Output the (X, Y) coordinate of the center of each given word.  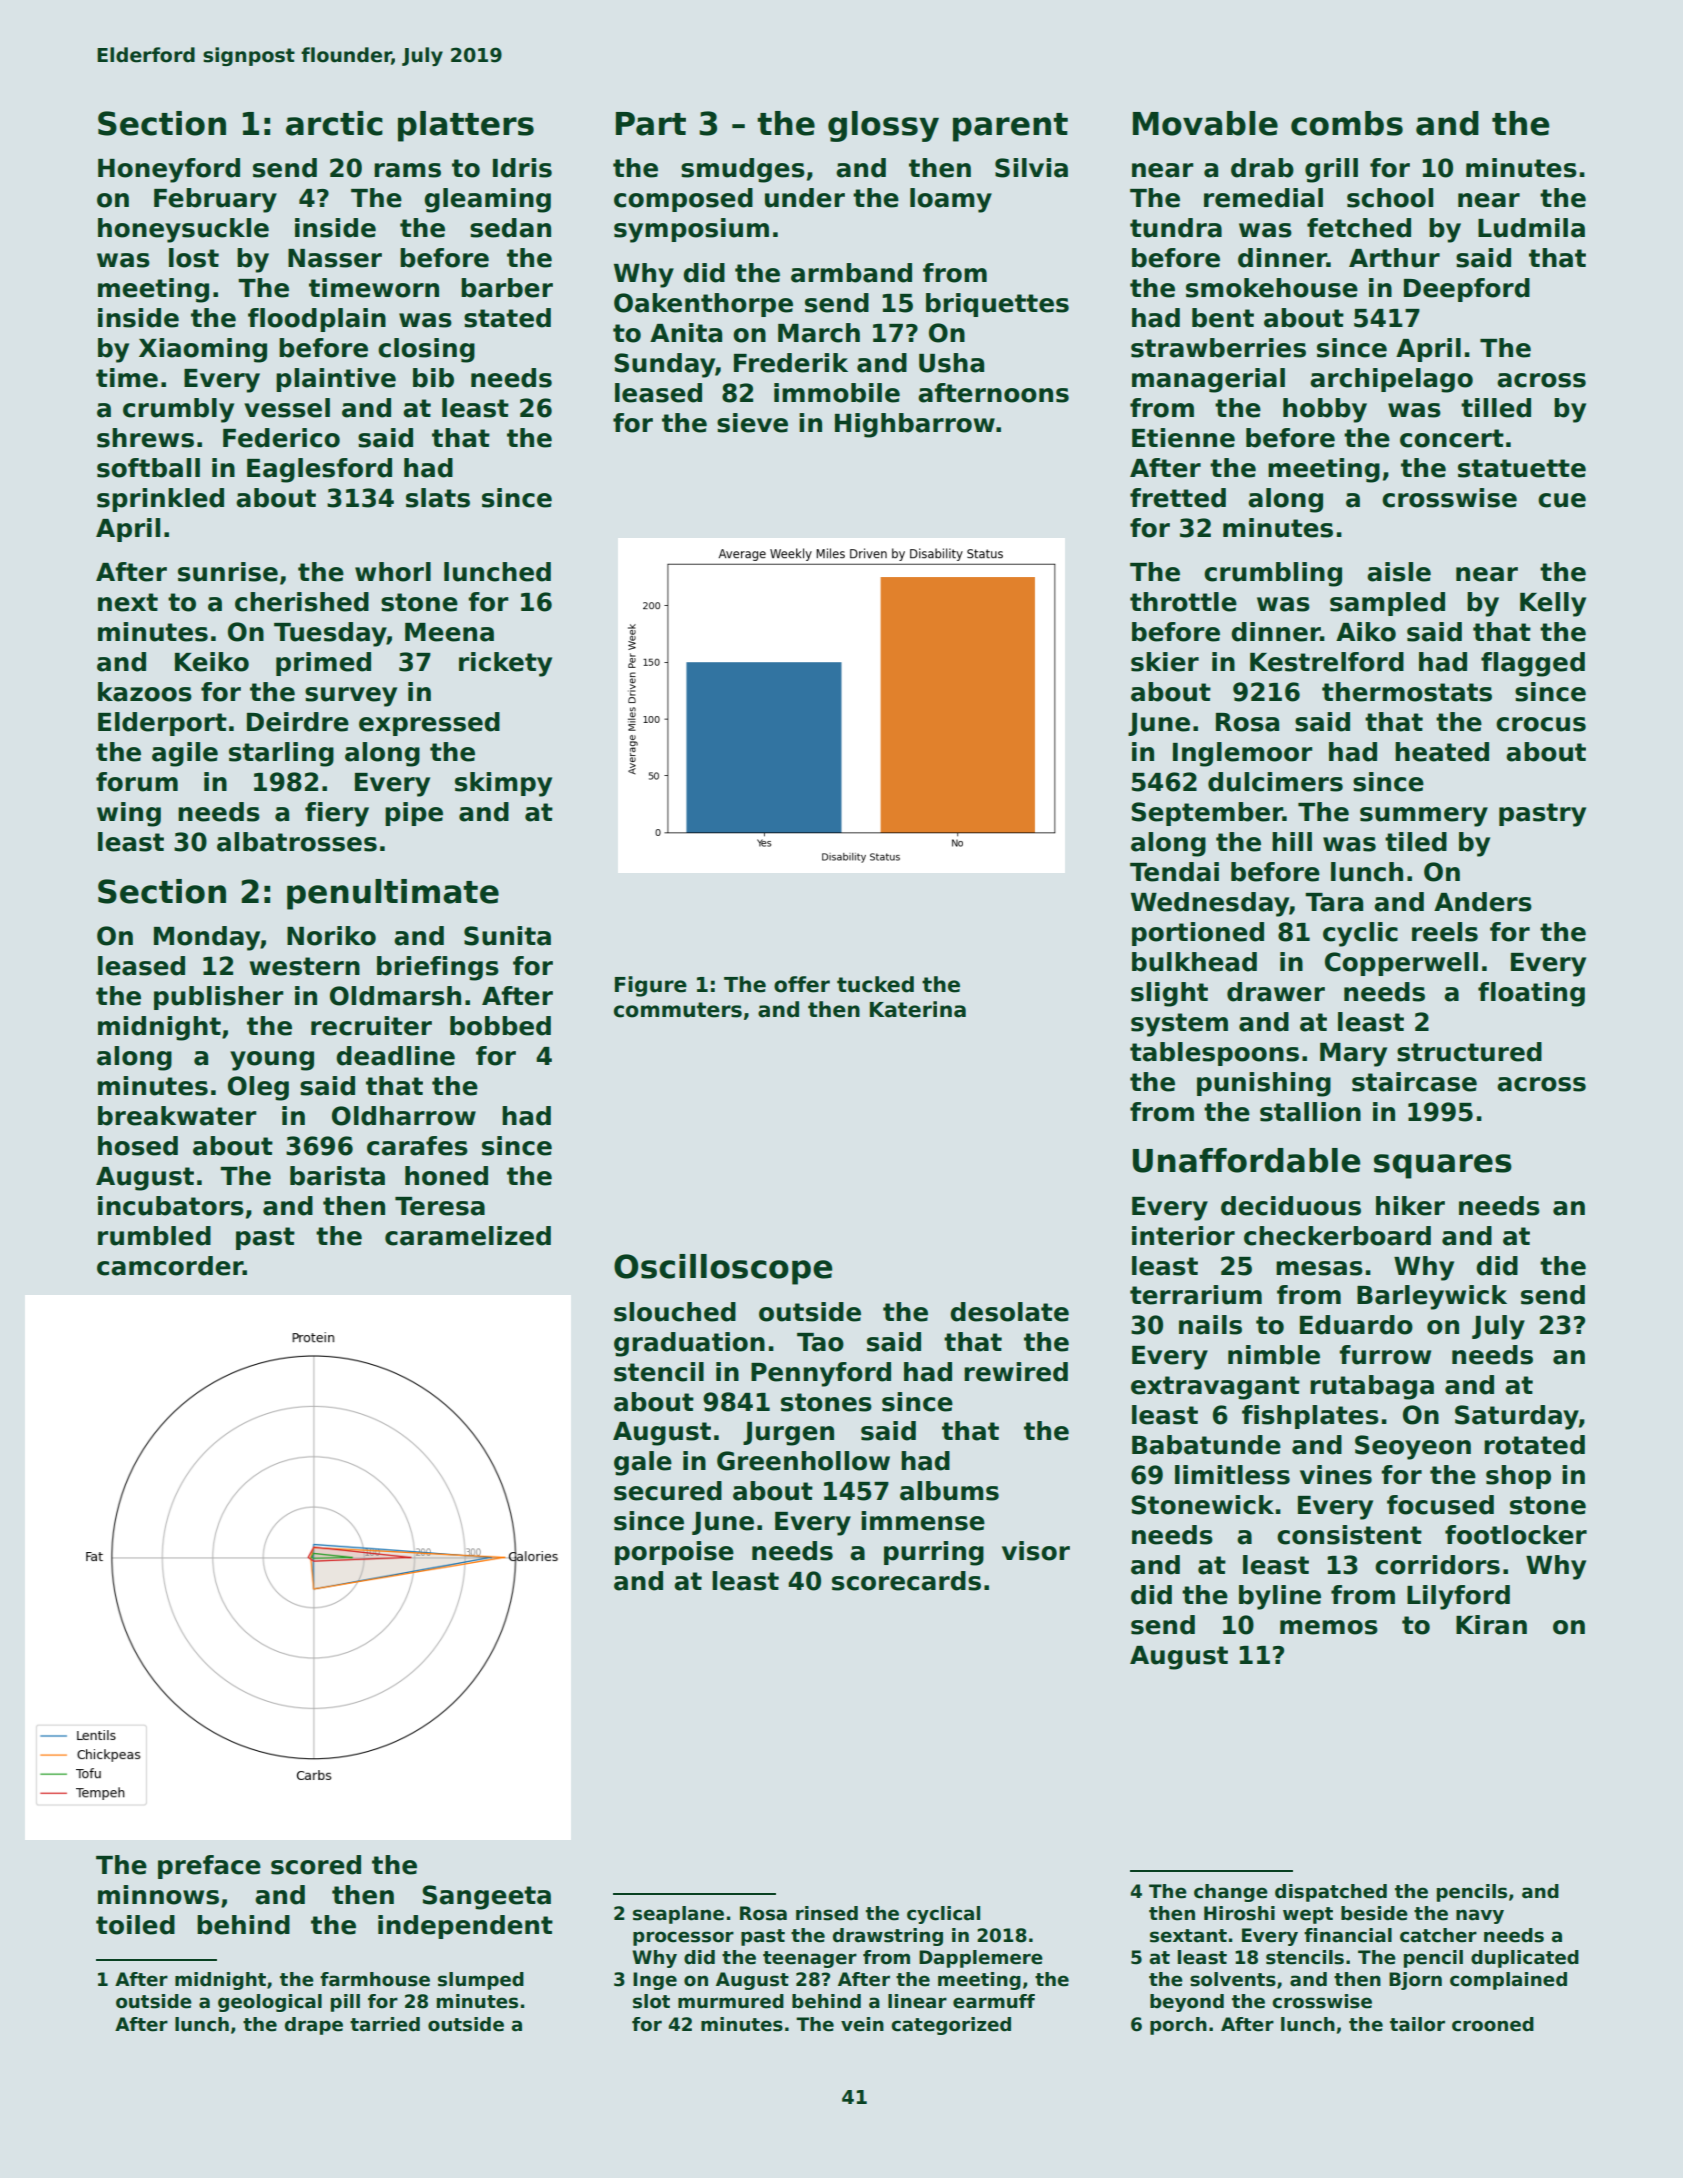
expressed (429, 724)
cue (1562, 500)
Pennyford (821, 1374)
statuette (1522, 468)
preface (209, 1867)
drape (314, 2026)
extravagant (1215, 1388)
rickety (505, 664)
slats (438, 498)
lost (194, 258)
